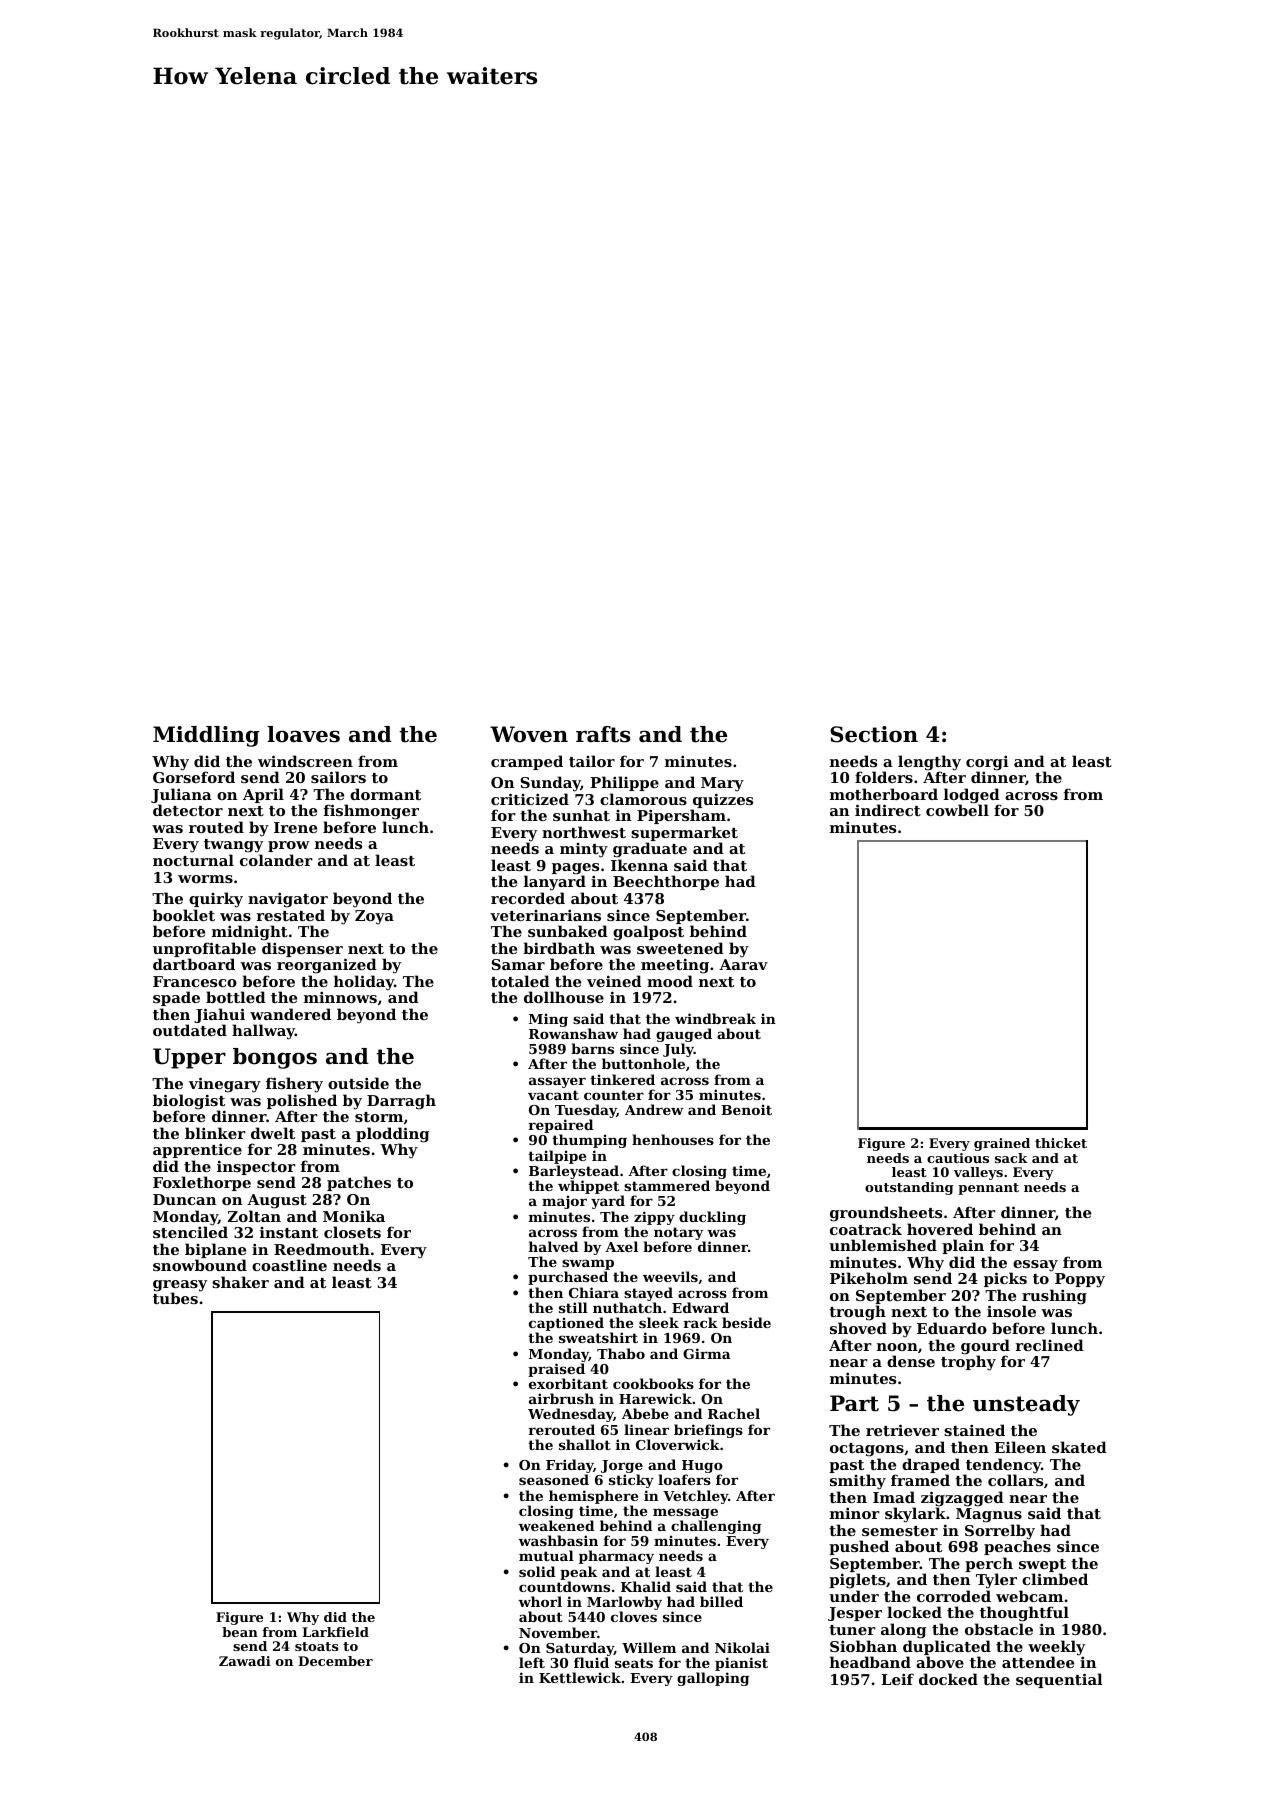 The height and width of the image is (1793, 1268). I want to click on gauged, so click(684, 1035).
